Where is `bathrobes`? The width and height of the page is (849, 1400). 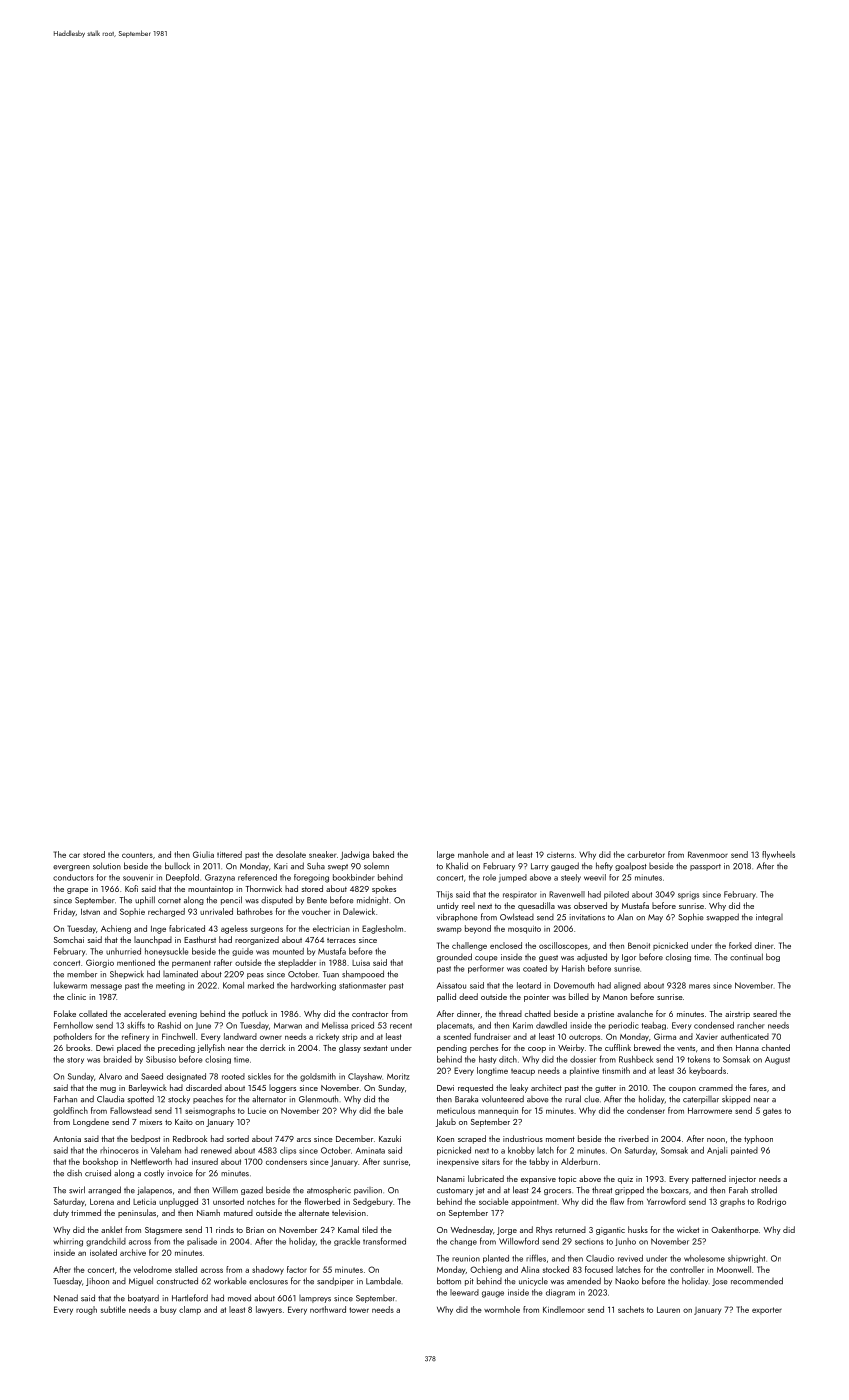 bathrobes is located at coordinates (255, 911).
